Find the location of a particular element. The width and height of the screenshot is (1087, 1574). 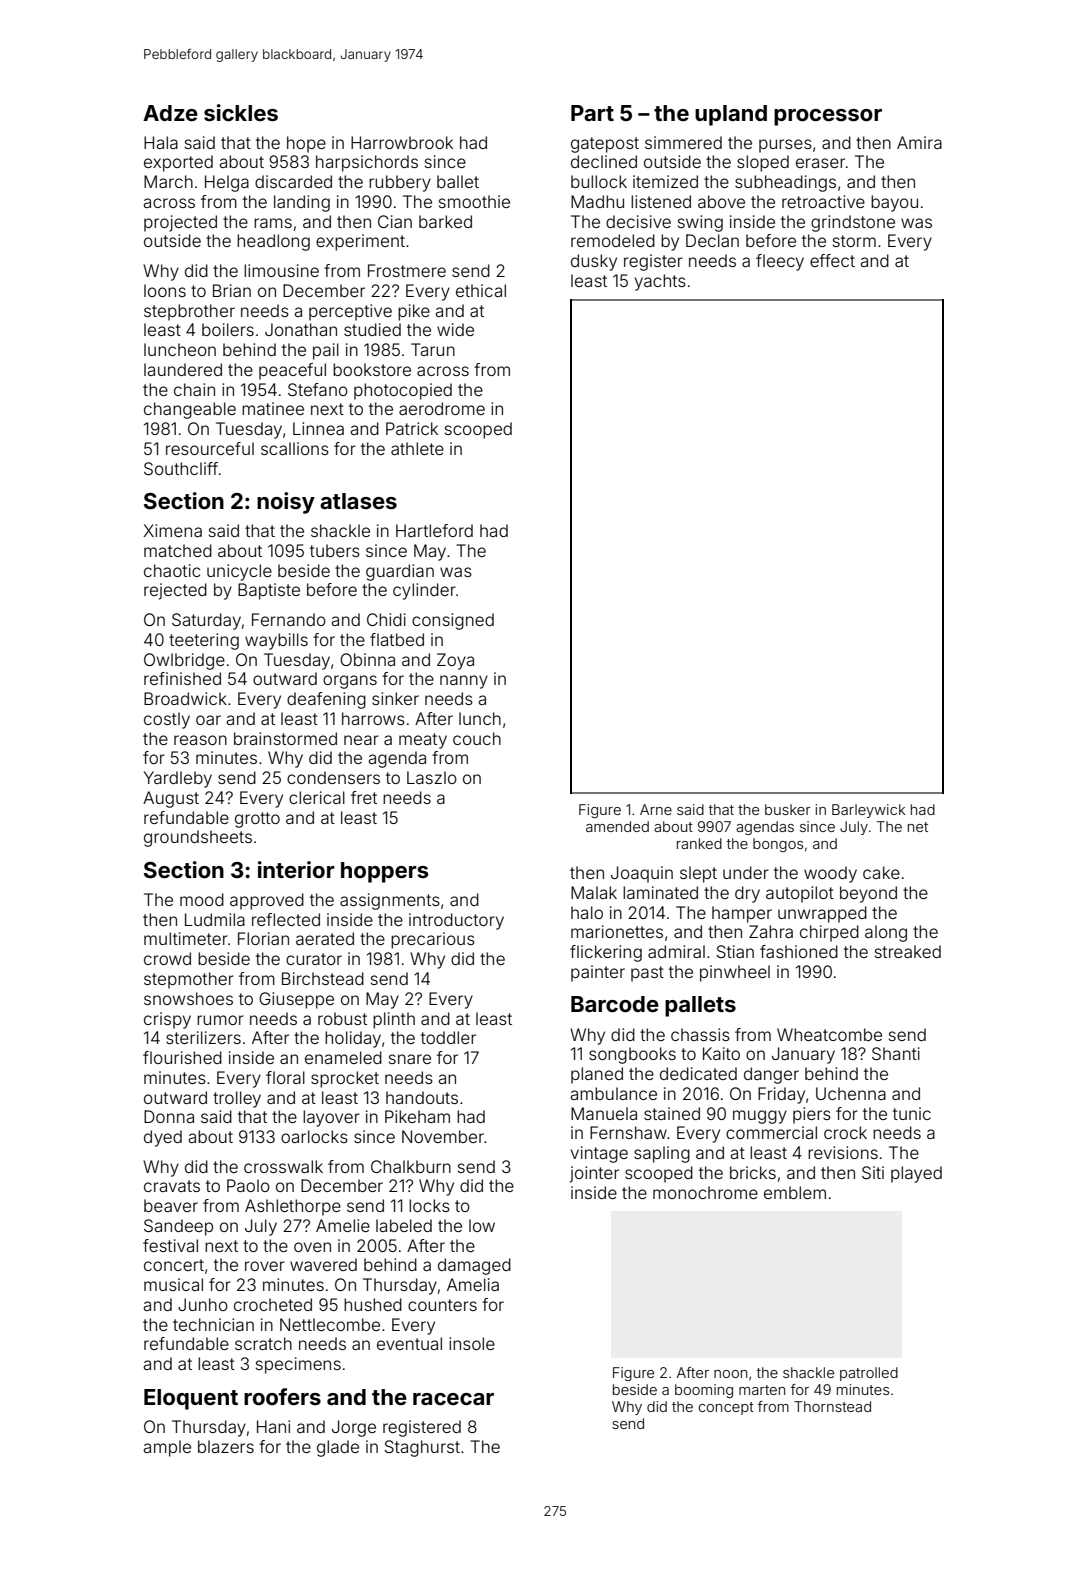

Amira is located at coordinates (919, 142).
